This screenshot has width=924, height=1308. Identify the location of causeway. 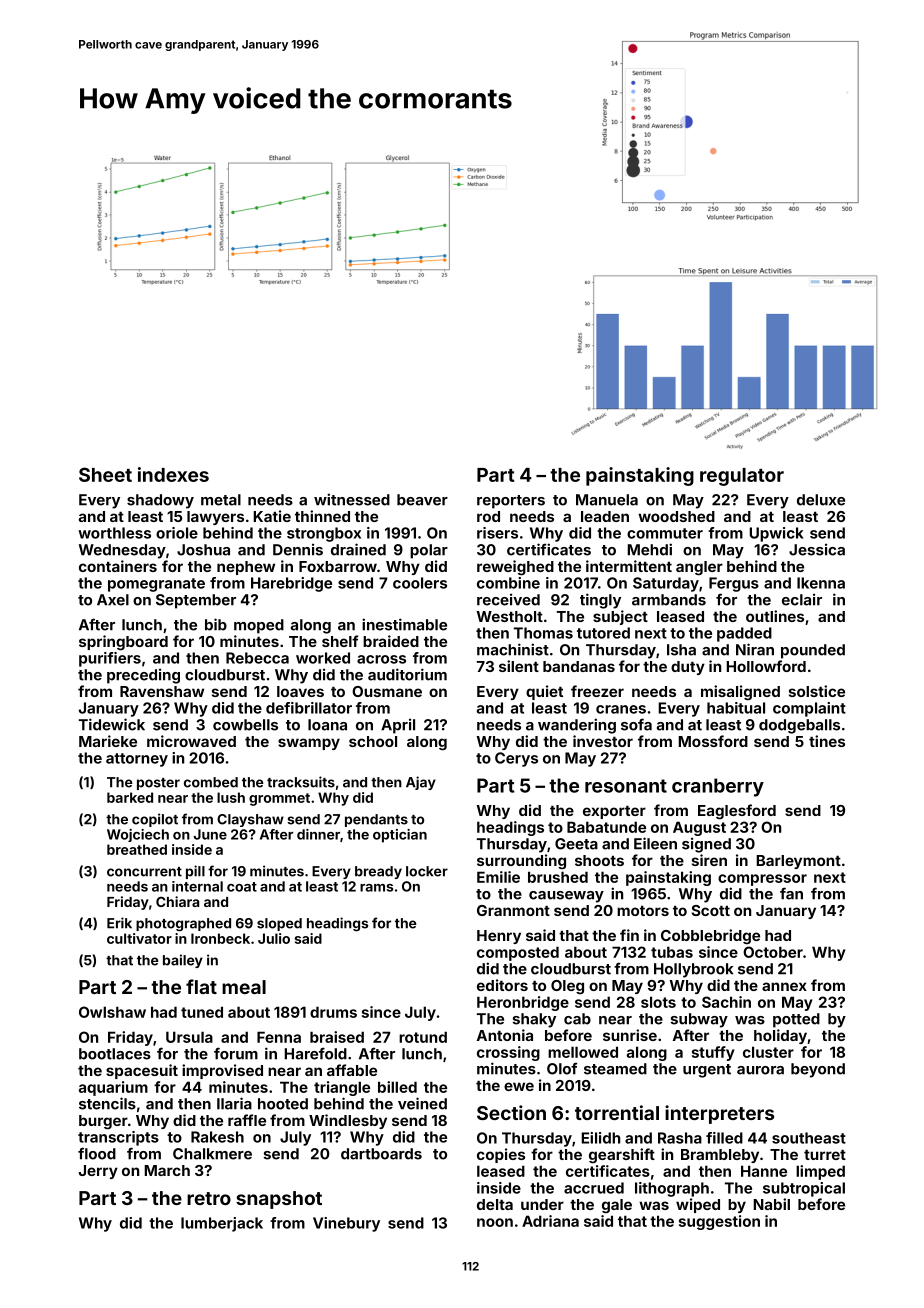
(566, 897).
